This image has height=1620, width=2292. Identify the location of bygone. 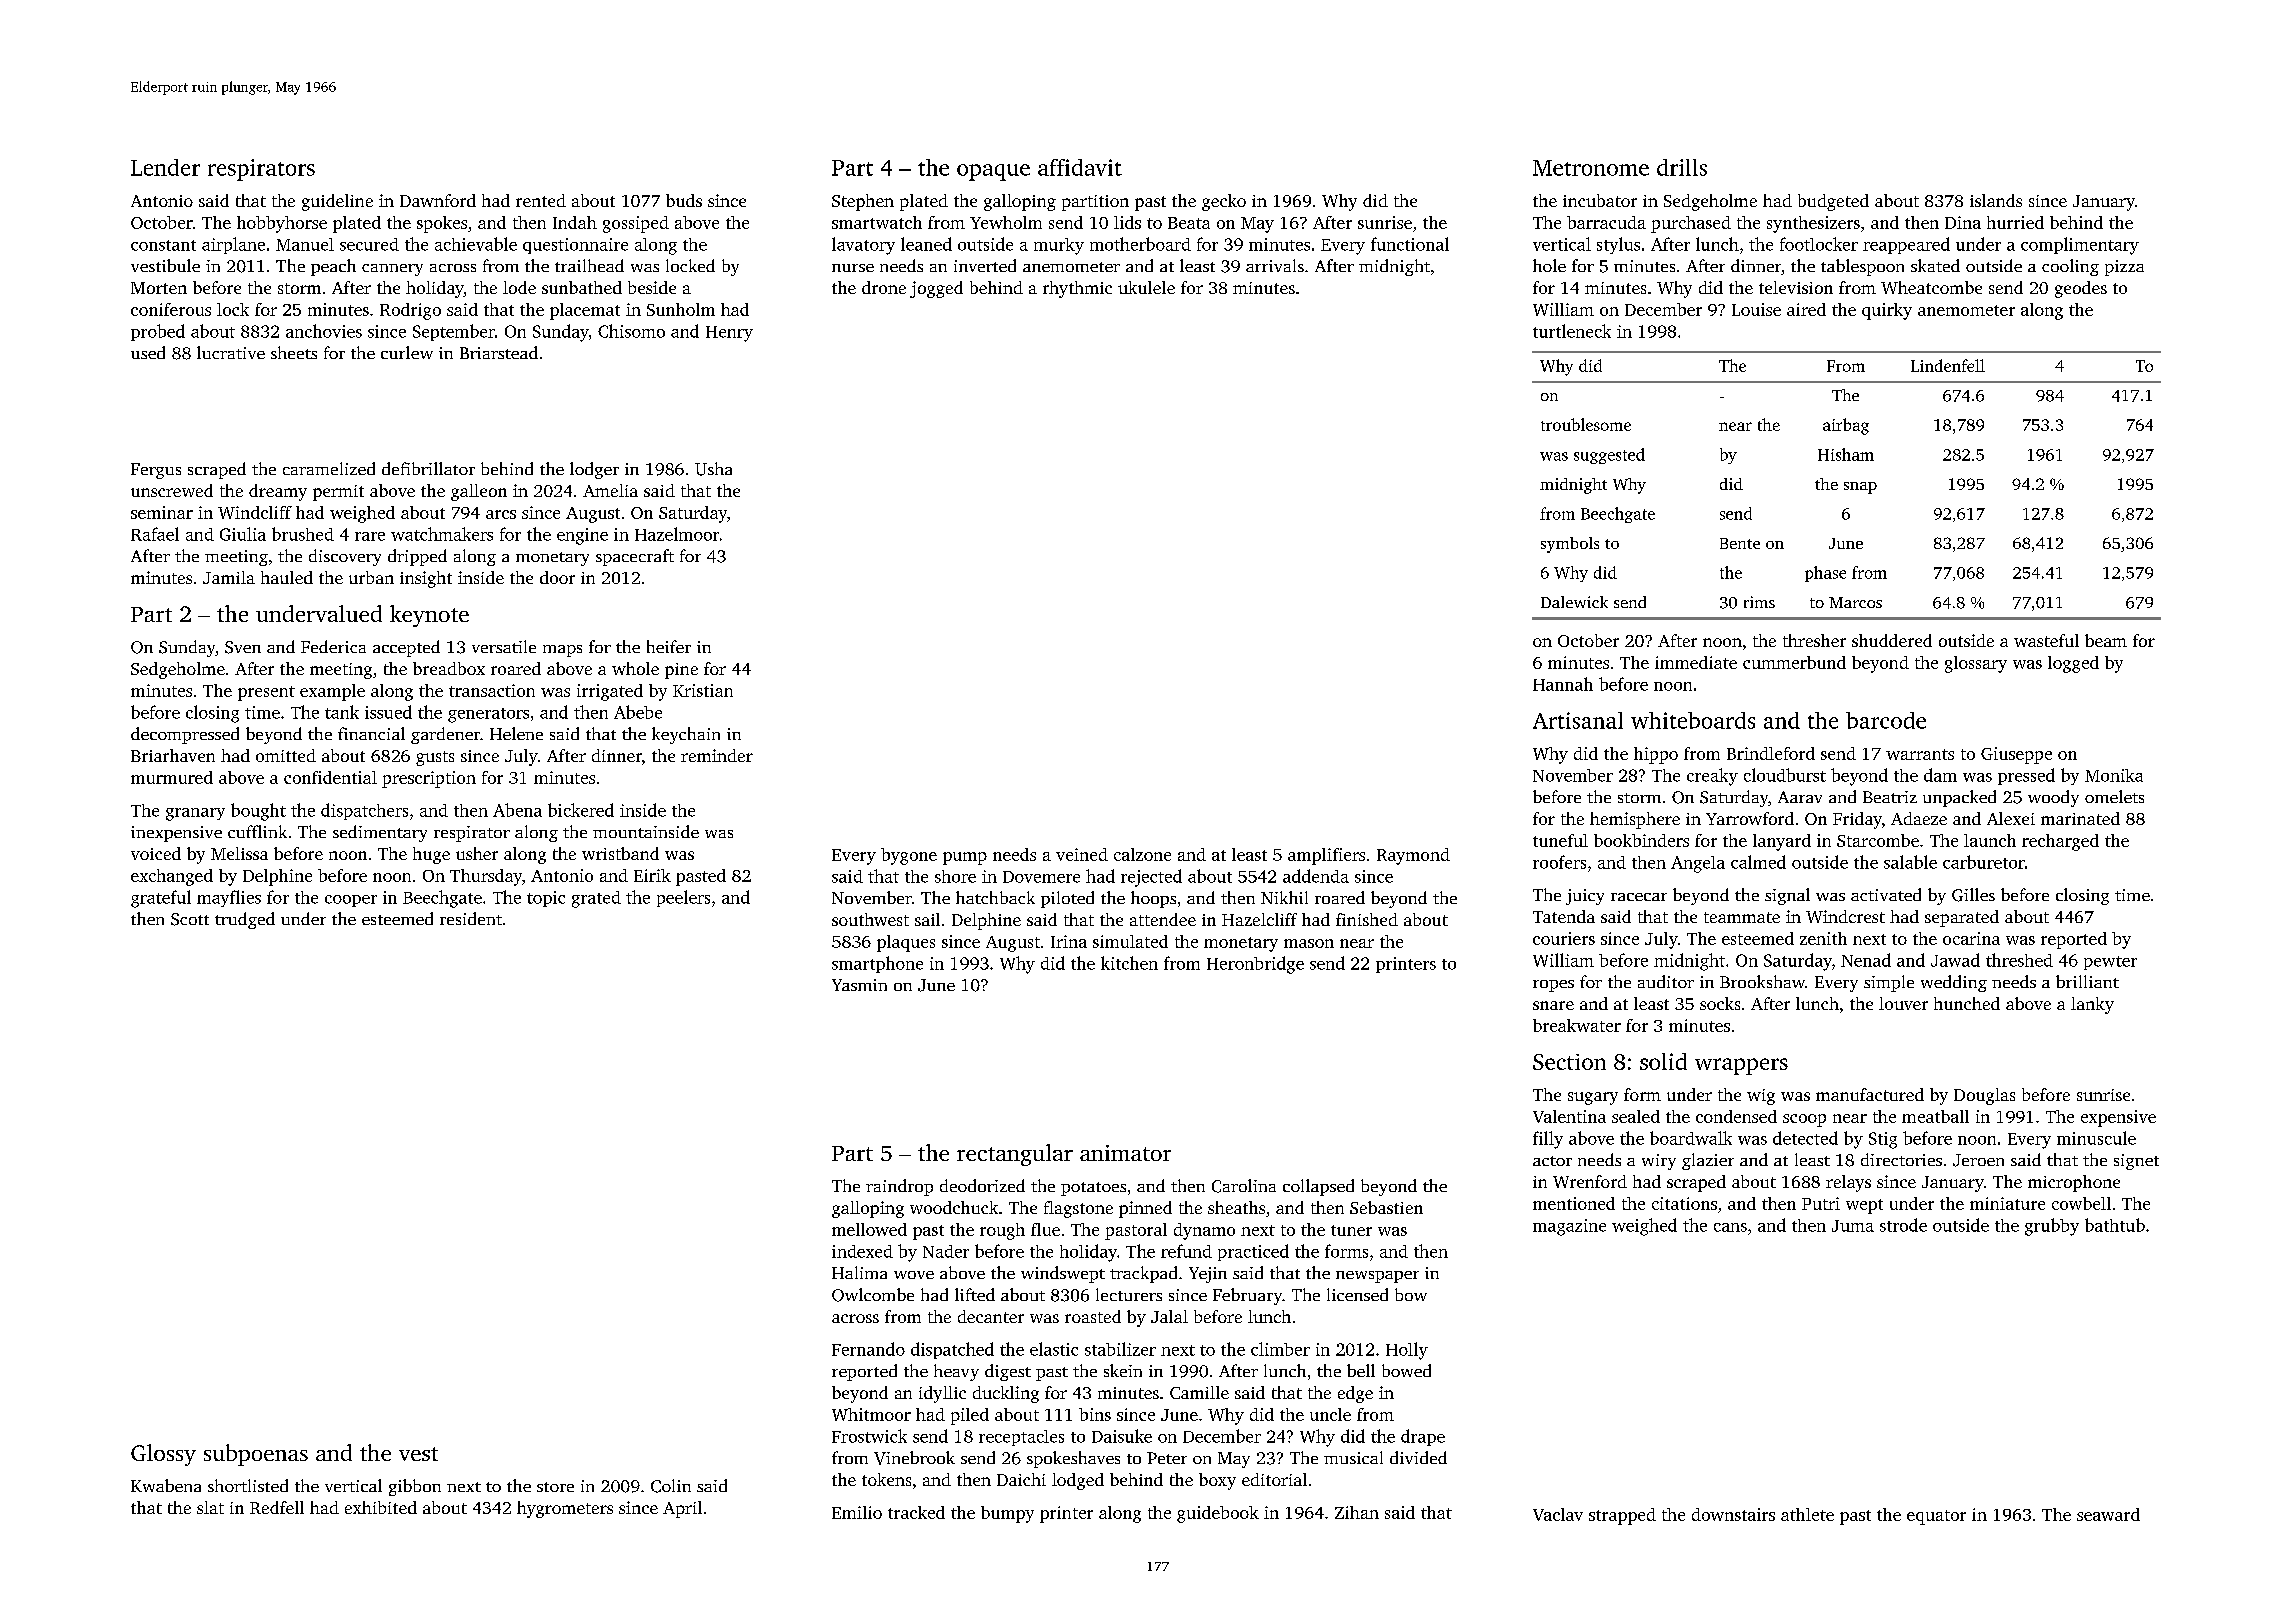
(909, 856).
